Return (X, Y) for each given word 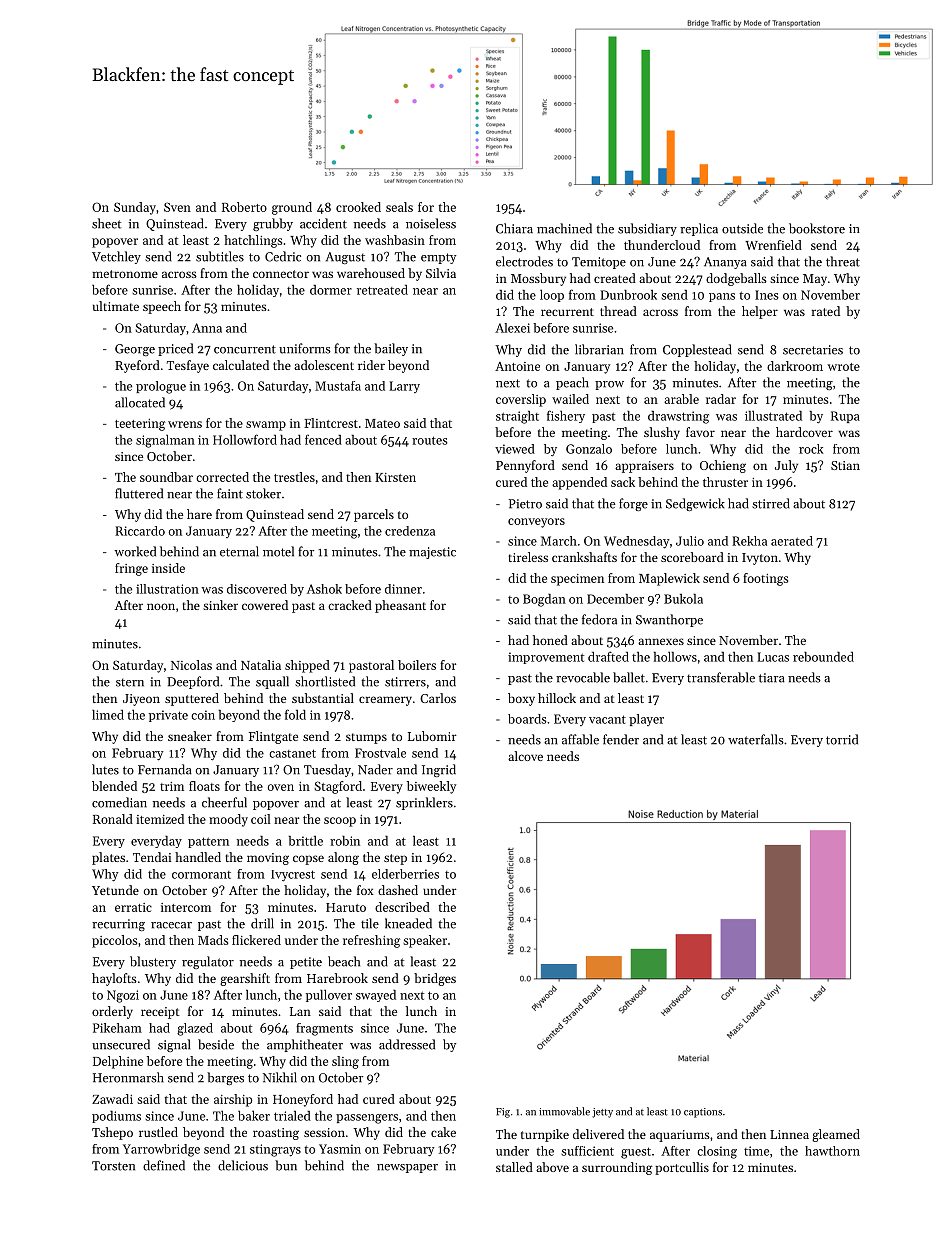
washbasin (395, 240)
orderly (112, 1012)
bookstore (817, 228)
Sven (177, 207)
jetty (602, 1113)
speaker (425, 941)
